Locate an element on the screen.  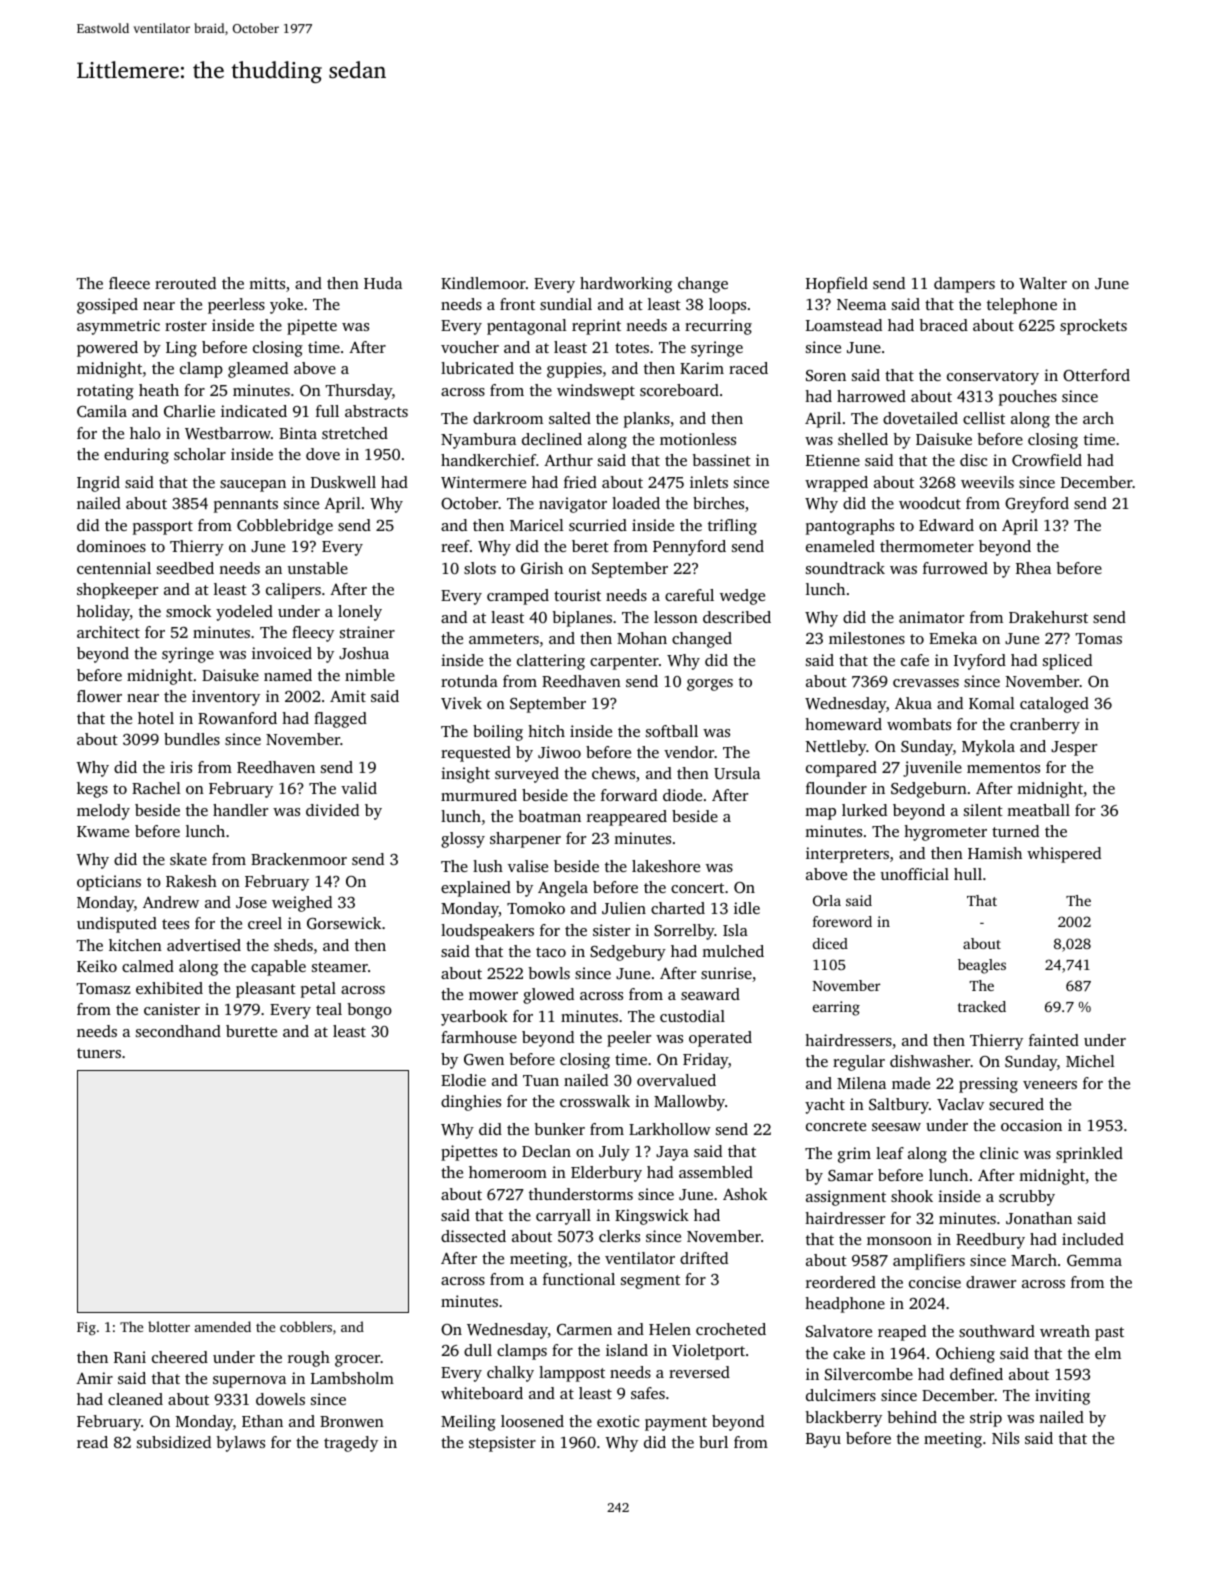
Crowfield is located at coordinates (1047, 460).
